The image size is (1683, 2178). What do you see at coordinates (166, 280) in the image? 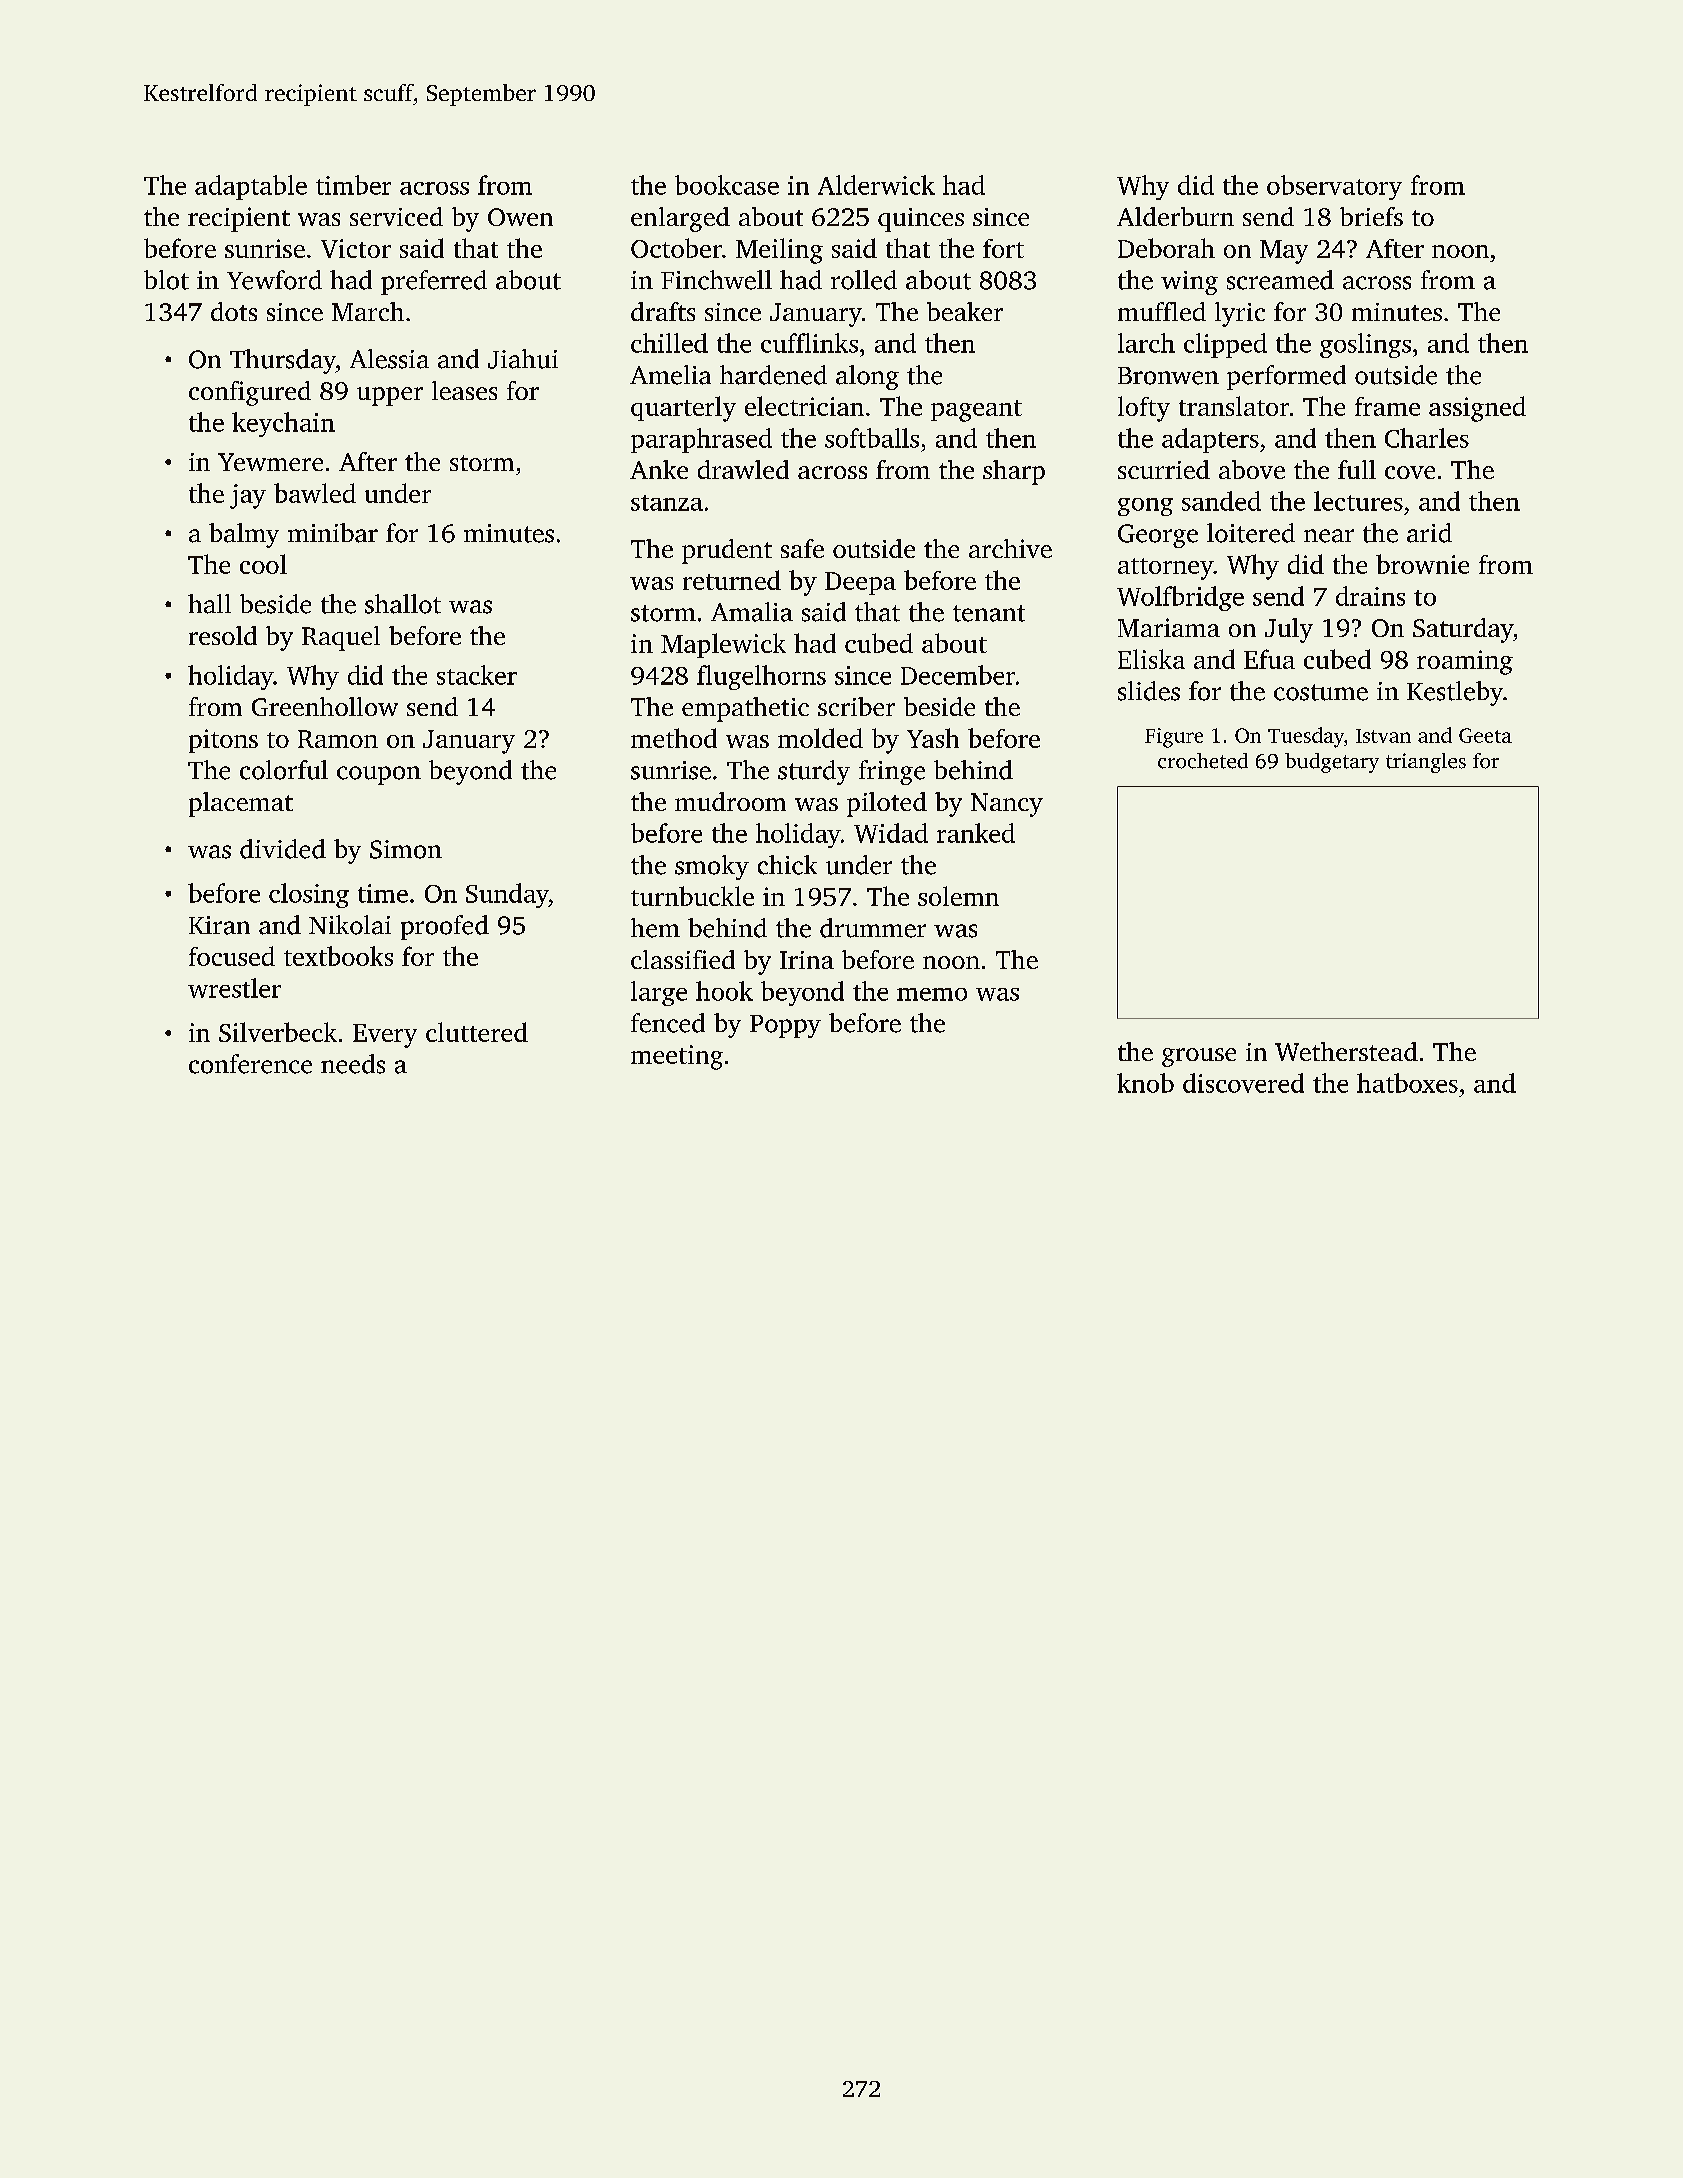
I see `blot` at bounding box center [166, 280].
